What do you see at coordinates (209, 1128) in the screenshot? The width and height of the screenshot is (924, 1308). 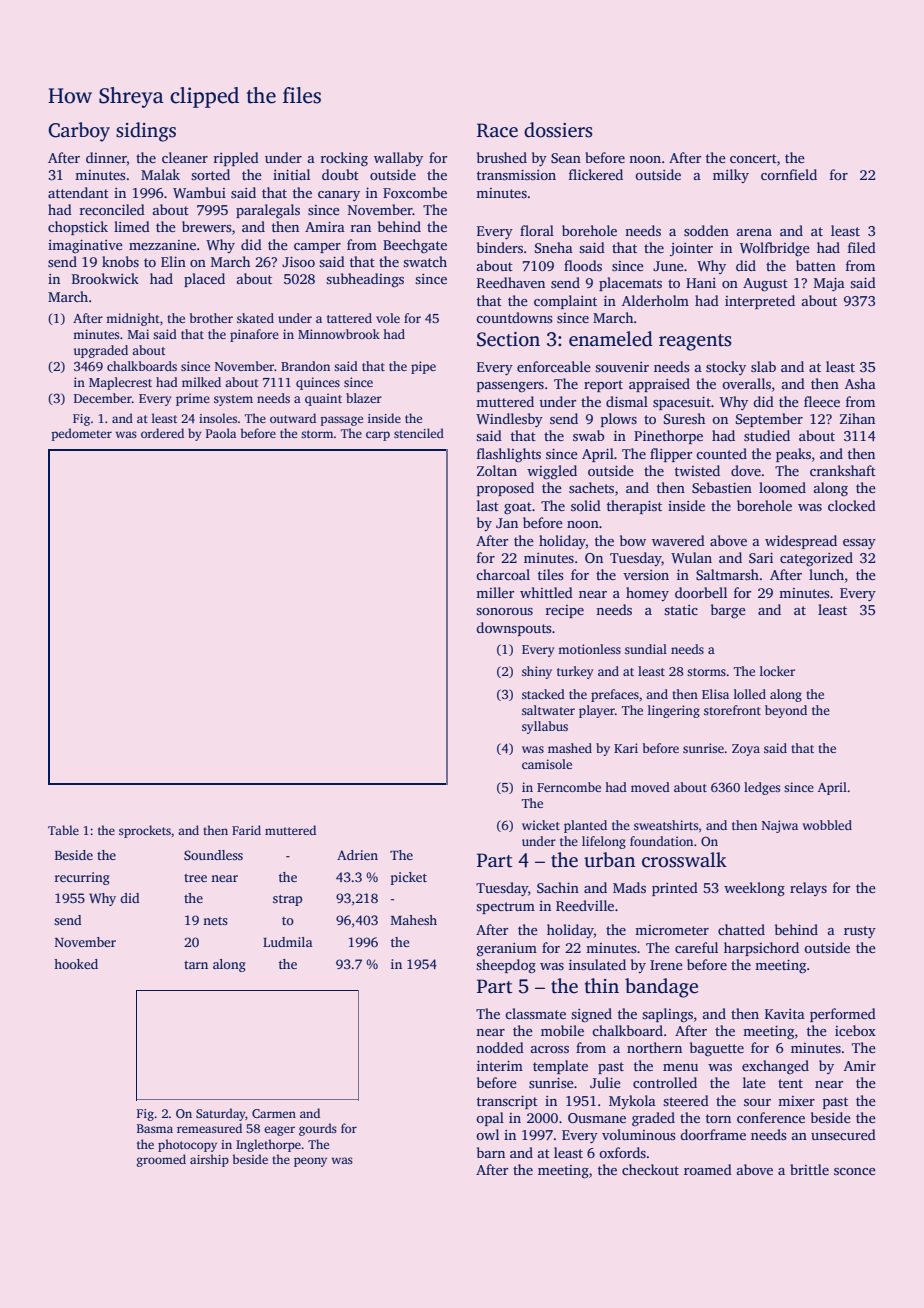 I see `remeasured` at bounding box center [209, 1128].
